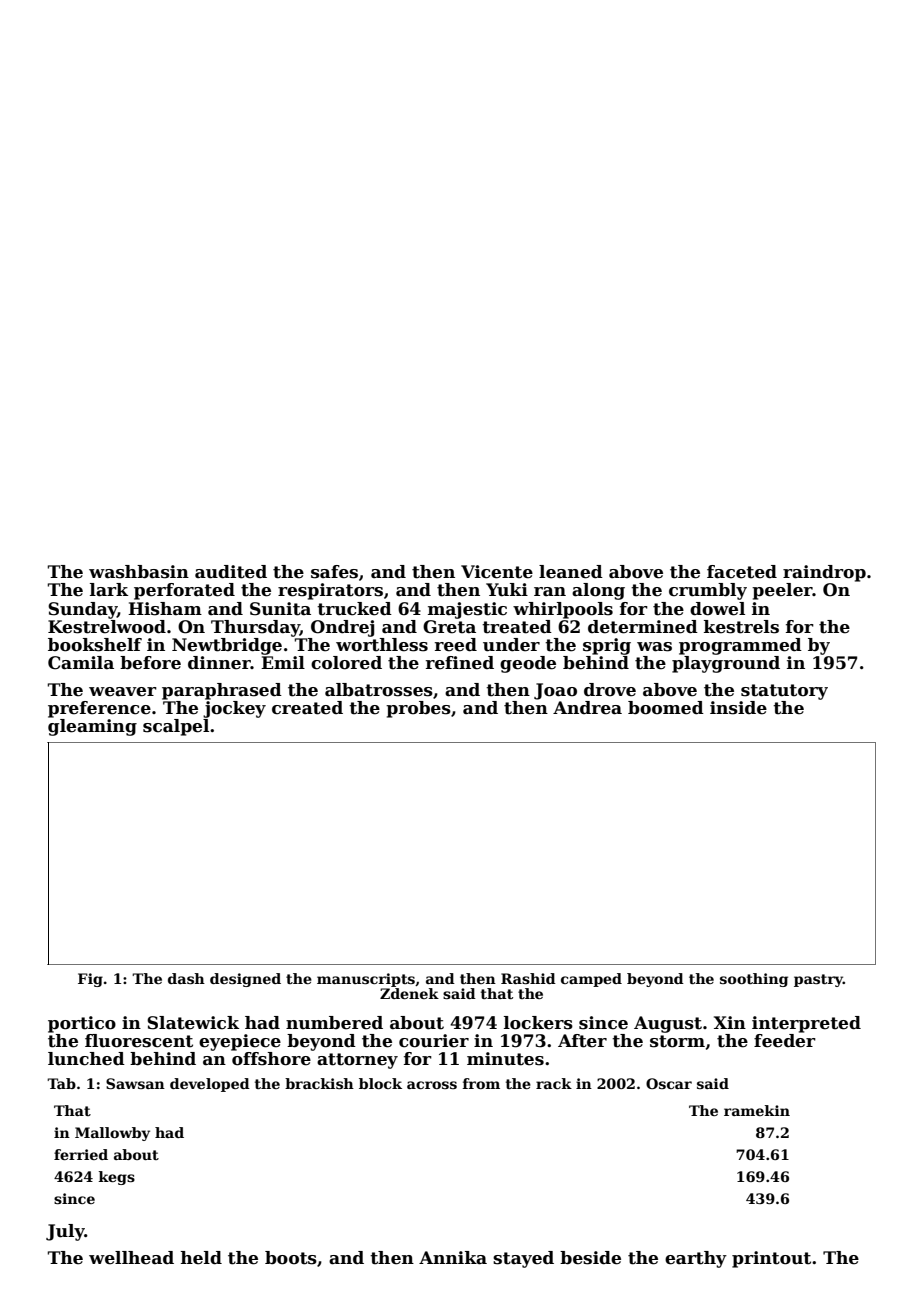 The height and width of the screenshot is (1308, 924). I want to click on numbered, so click(334, 1023).
